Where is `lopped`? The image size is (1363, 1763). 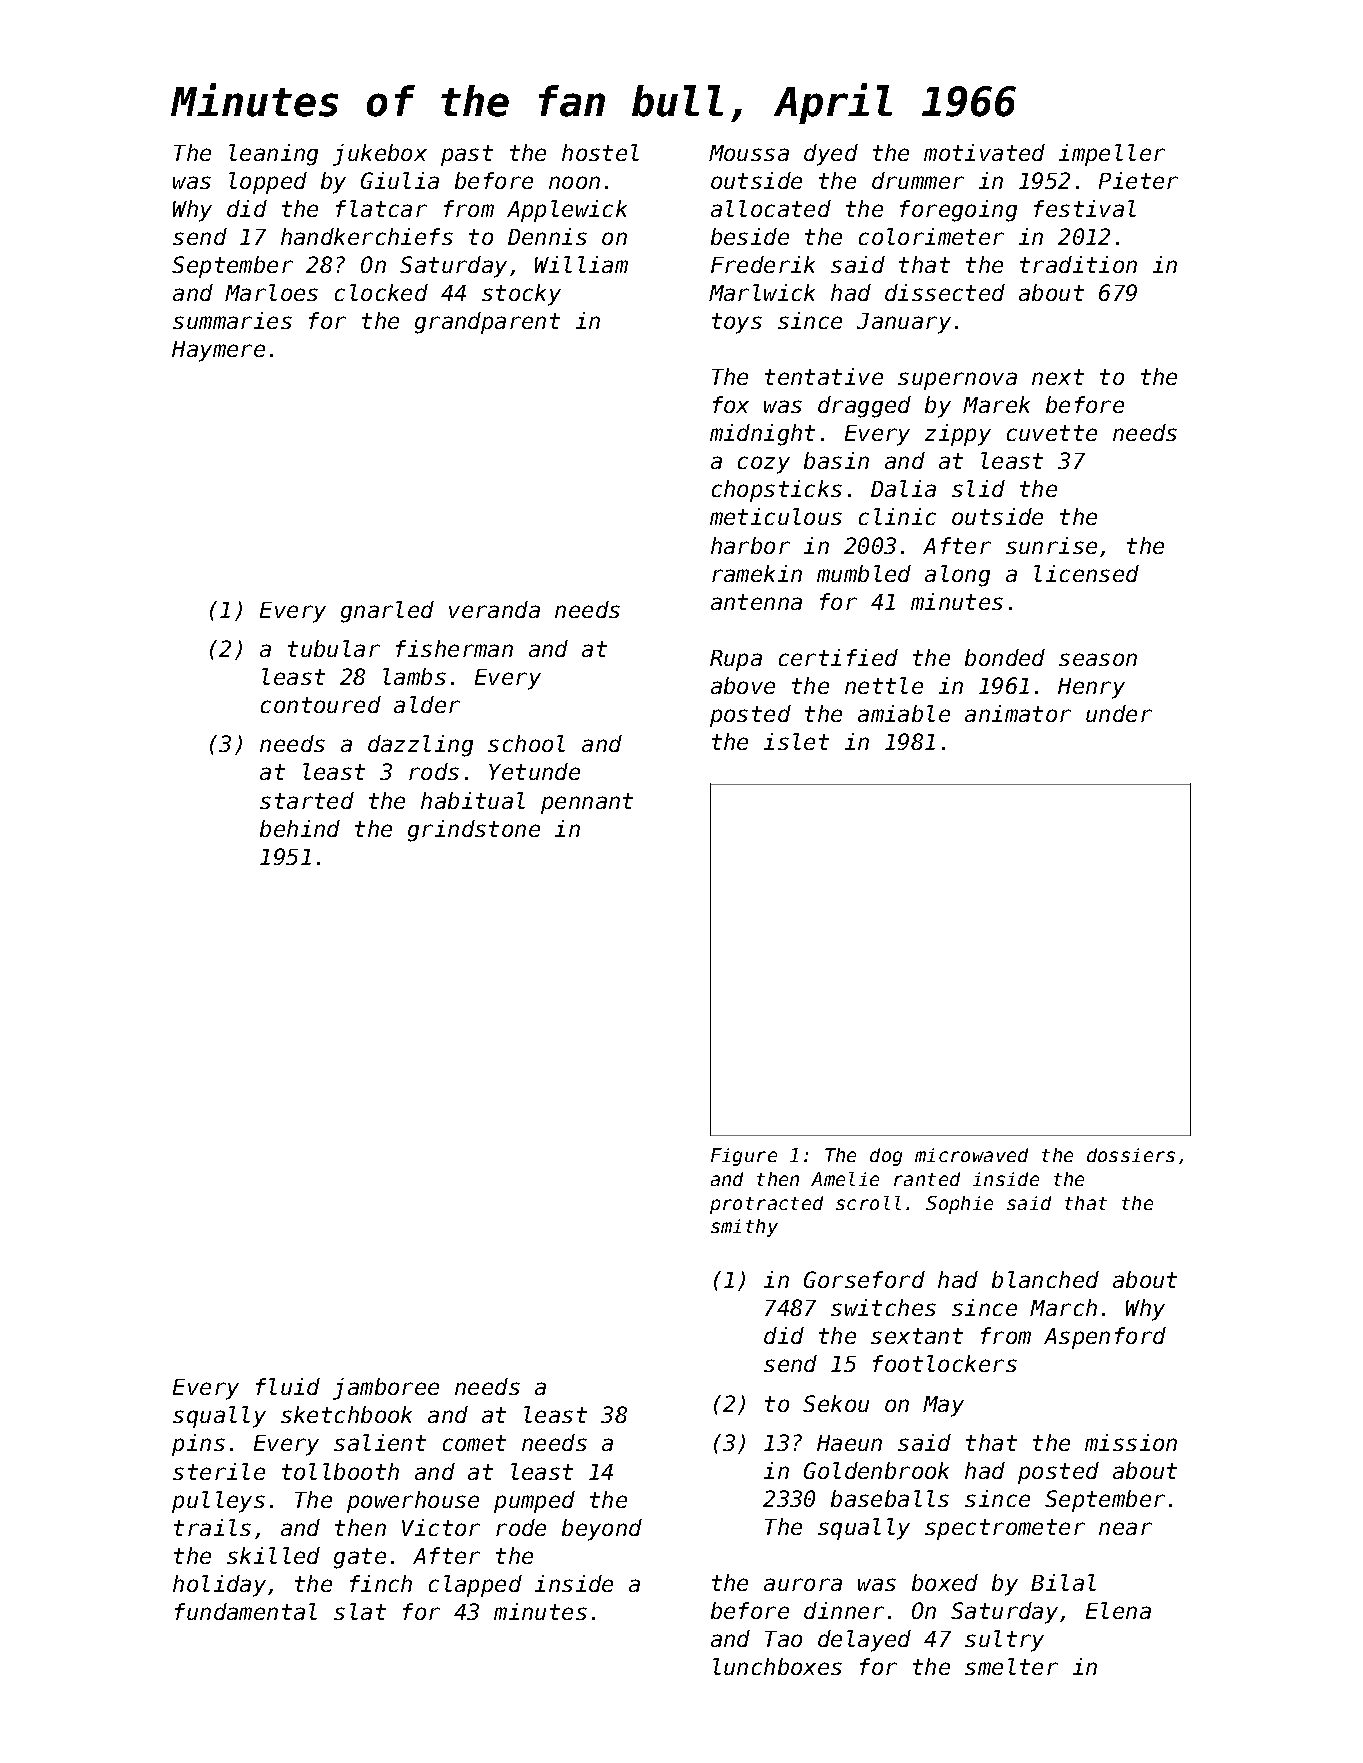 lopped is located at coordinates (268, 183).
